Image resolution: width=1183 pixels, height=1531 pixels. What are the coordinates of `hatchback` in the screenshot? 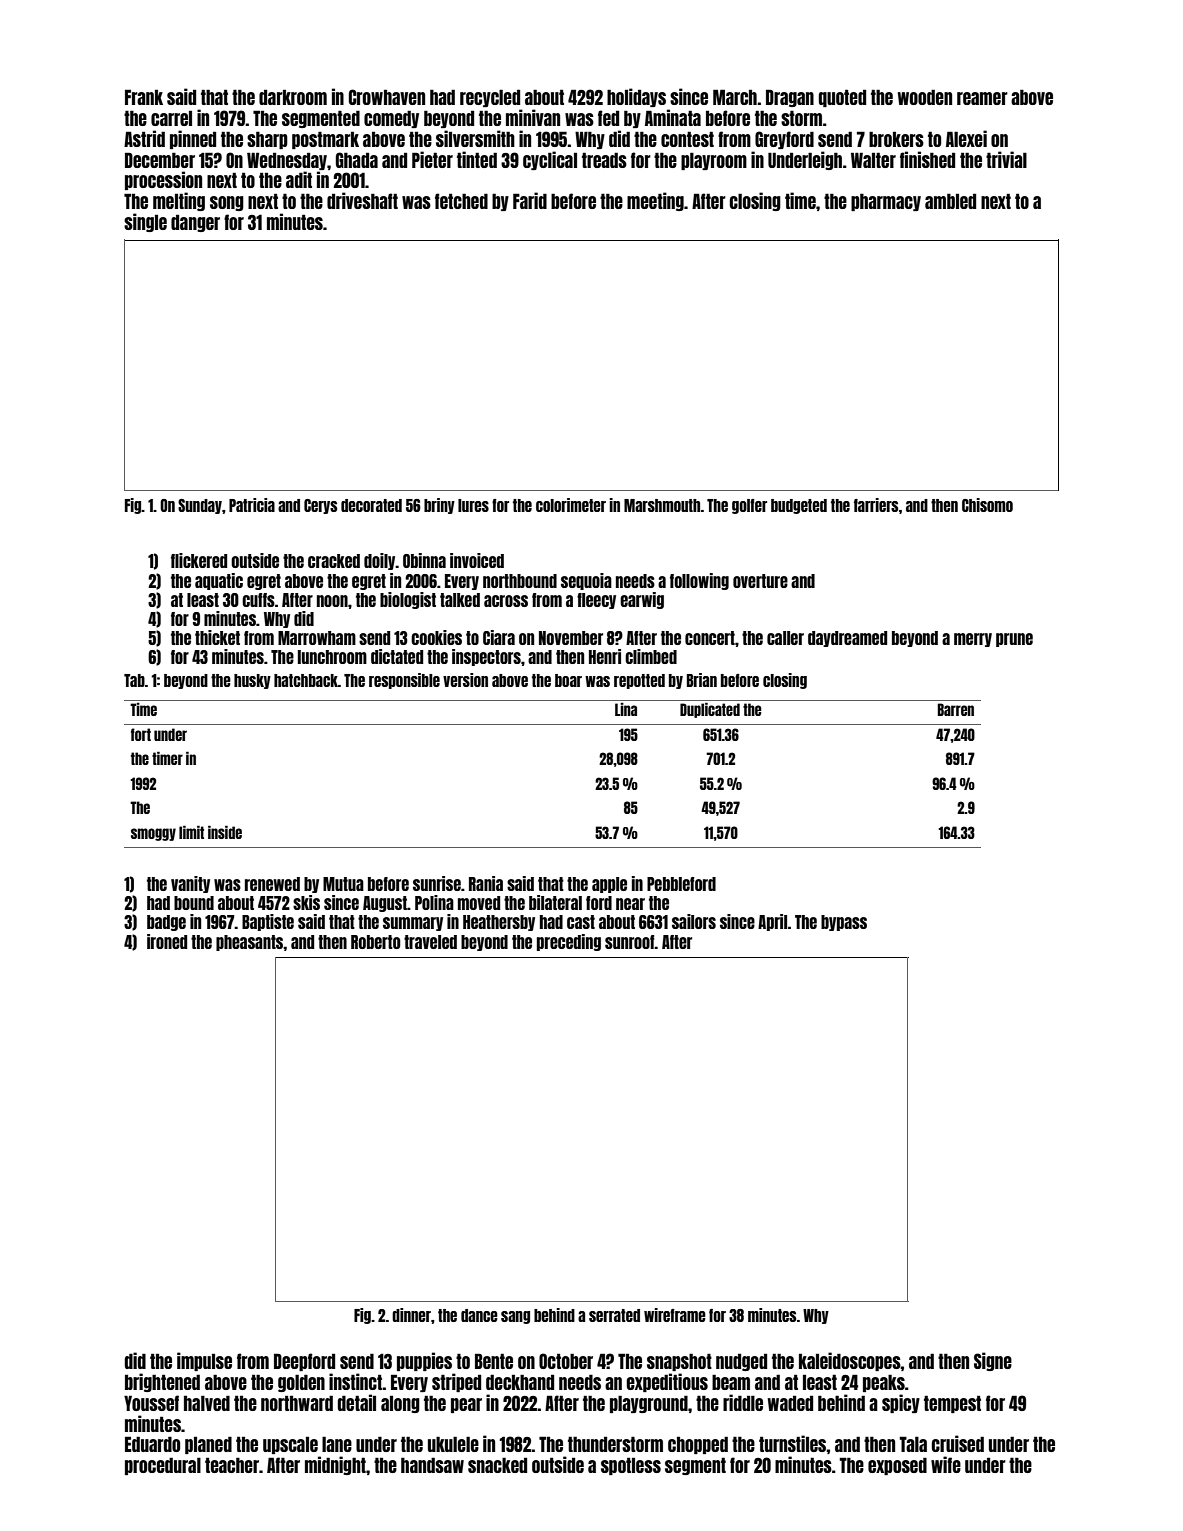 It's located at (306, 680).
